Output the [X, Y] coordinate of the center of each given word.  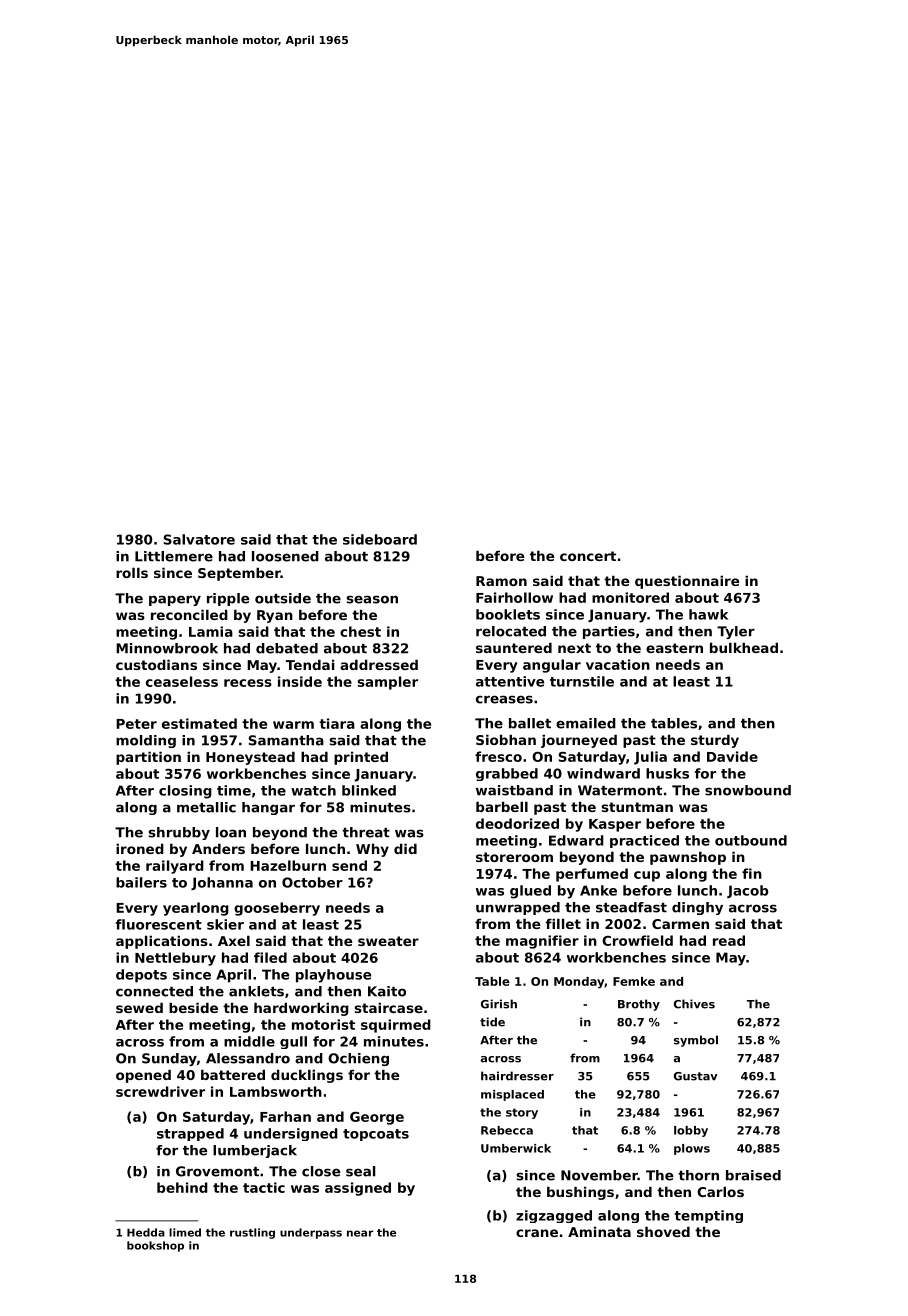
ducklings [307, 1076]
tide [492, 1022]
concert [588, 556]
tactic [264, 1187]
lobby [691, 1131]
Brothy [639, 1005]
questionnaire [687, 582]
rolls [132, 572]
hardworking [301, 1009]
